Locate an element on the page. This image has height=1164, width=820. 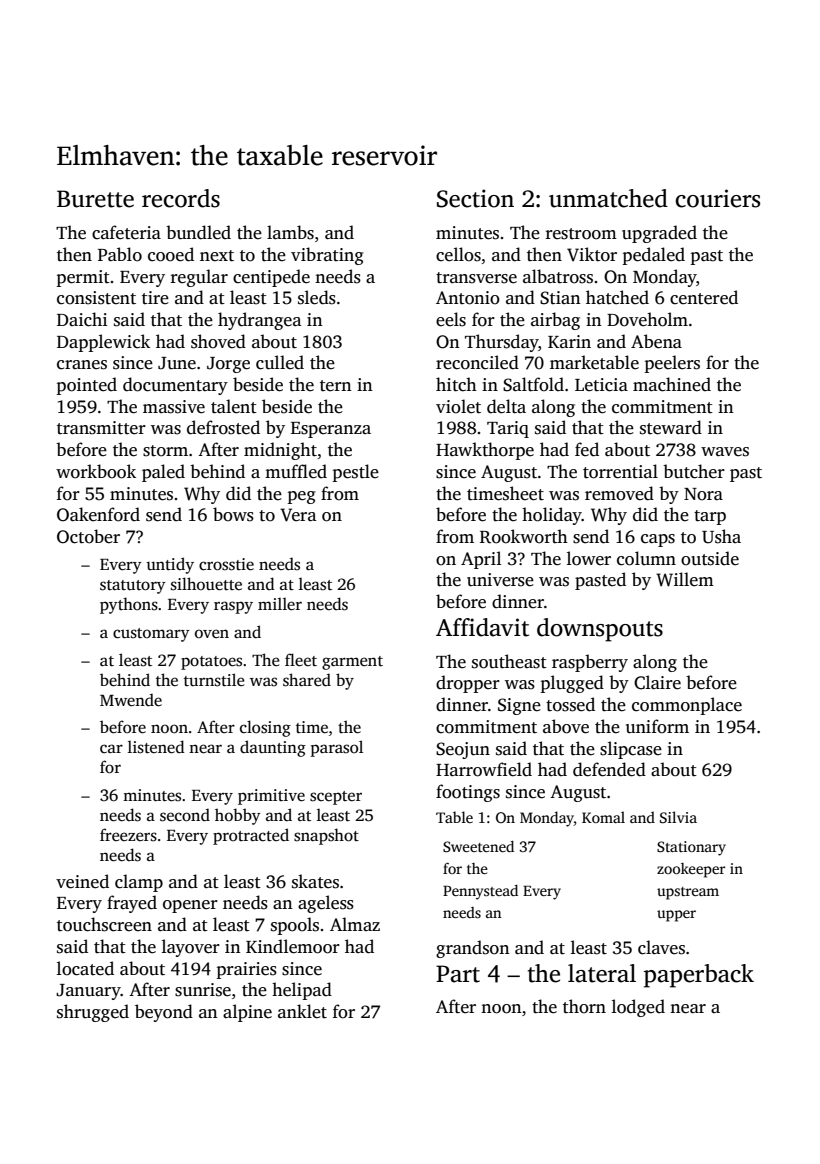
commonplace is located at coordinates (687, 706).
